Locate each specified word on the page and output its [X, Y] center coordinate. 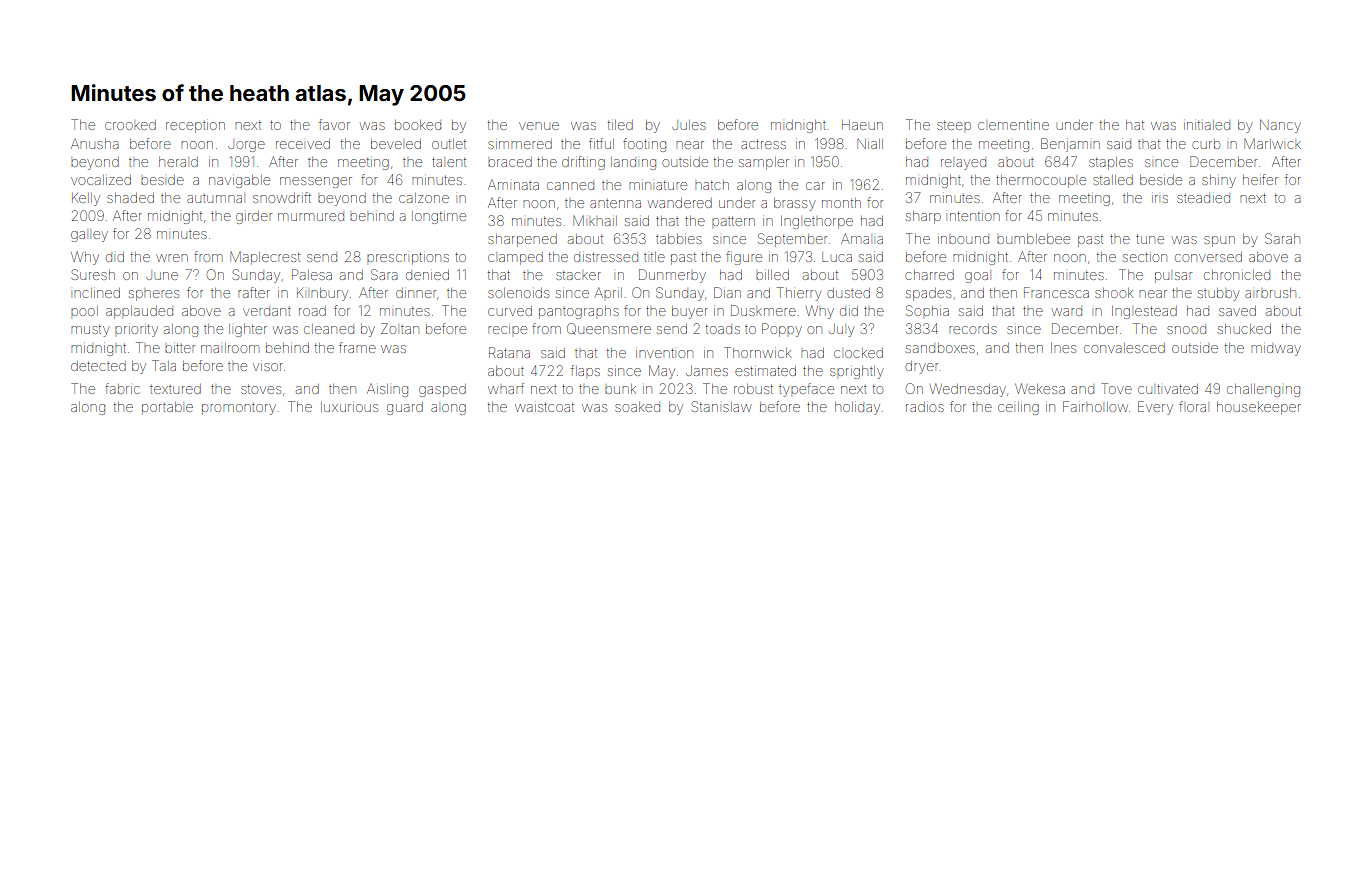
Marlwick [1272, 144]
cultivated [1168, 389]
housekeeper [1259, 408]
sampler [764, 163]
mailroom [230, 348]
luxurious [349, 407]
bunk [620, 389]
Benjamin [1070, 145]
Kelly [86, 199]
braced [510, 162]
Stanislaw [721, 406]
